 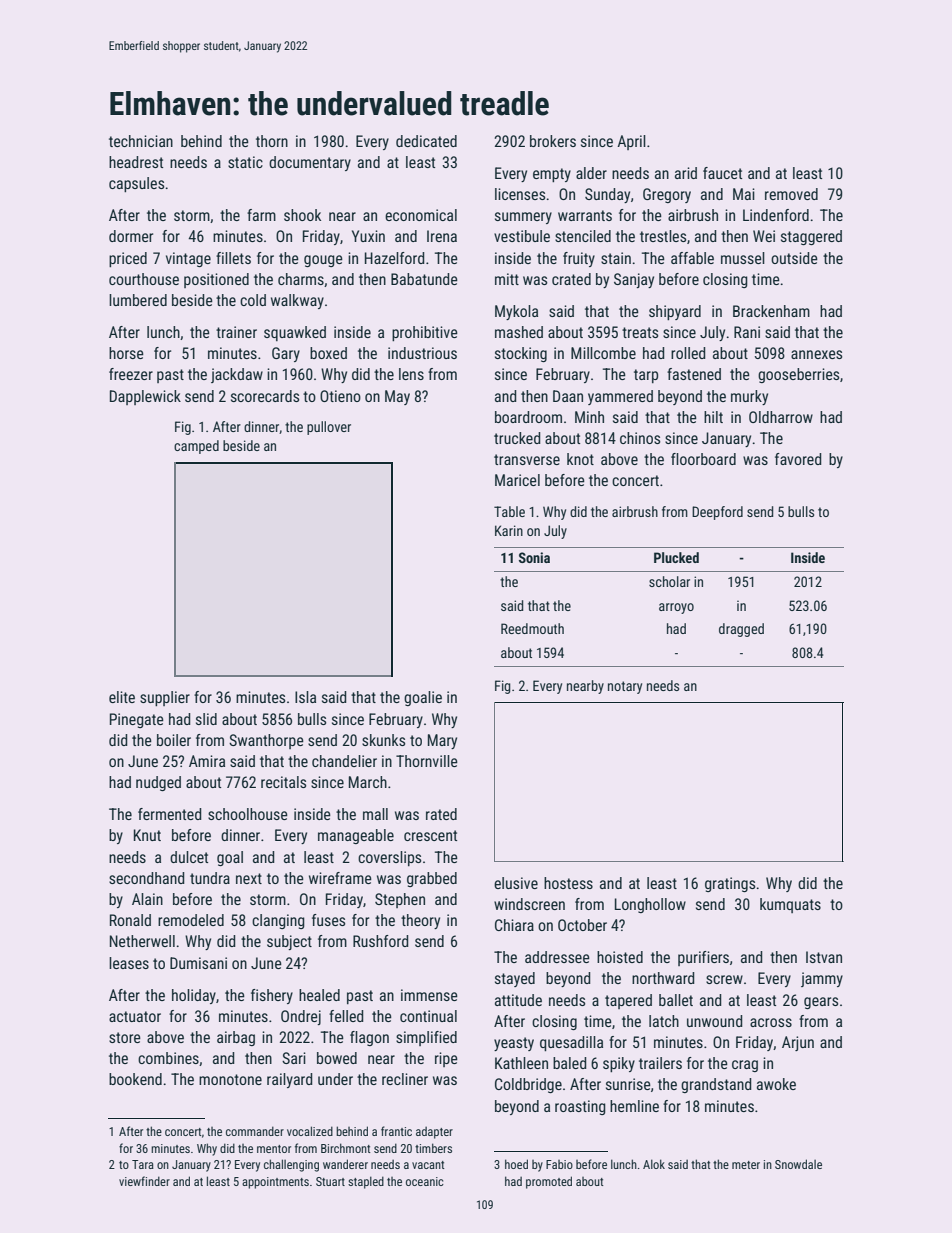 I want to click on technician, so click(x=141, y=141).
